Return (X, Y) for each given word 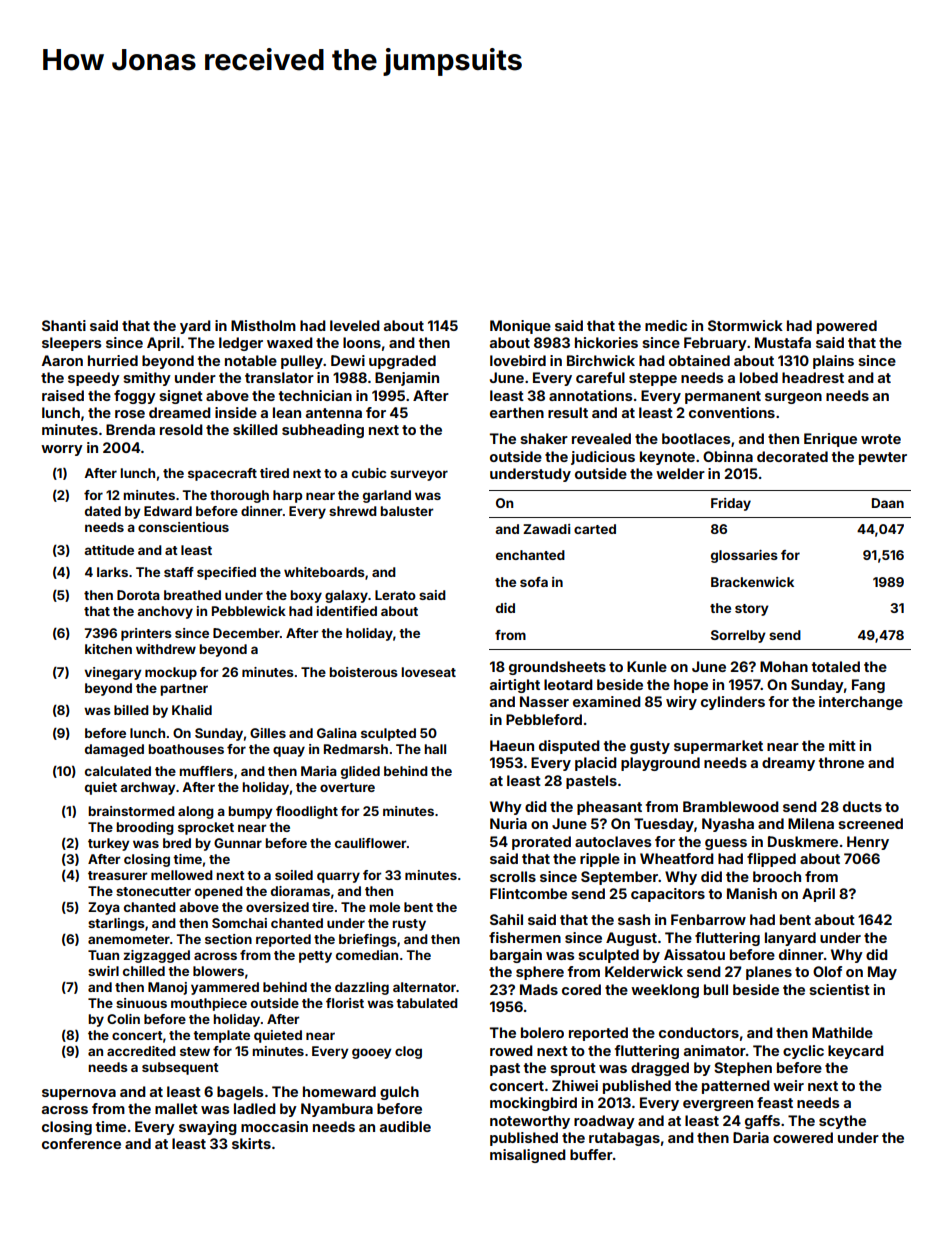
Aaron (62, 360)
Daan (888, 503)
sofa (534, 582)
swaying (208, 1128)
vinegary (112, 673)
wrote (881, 439)
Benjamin (407, 379)
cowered (803, 1137)
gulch (399, 1093)
